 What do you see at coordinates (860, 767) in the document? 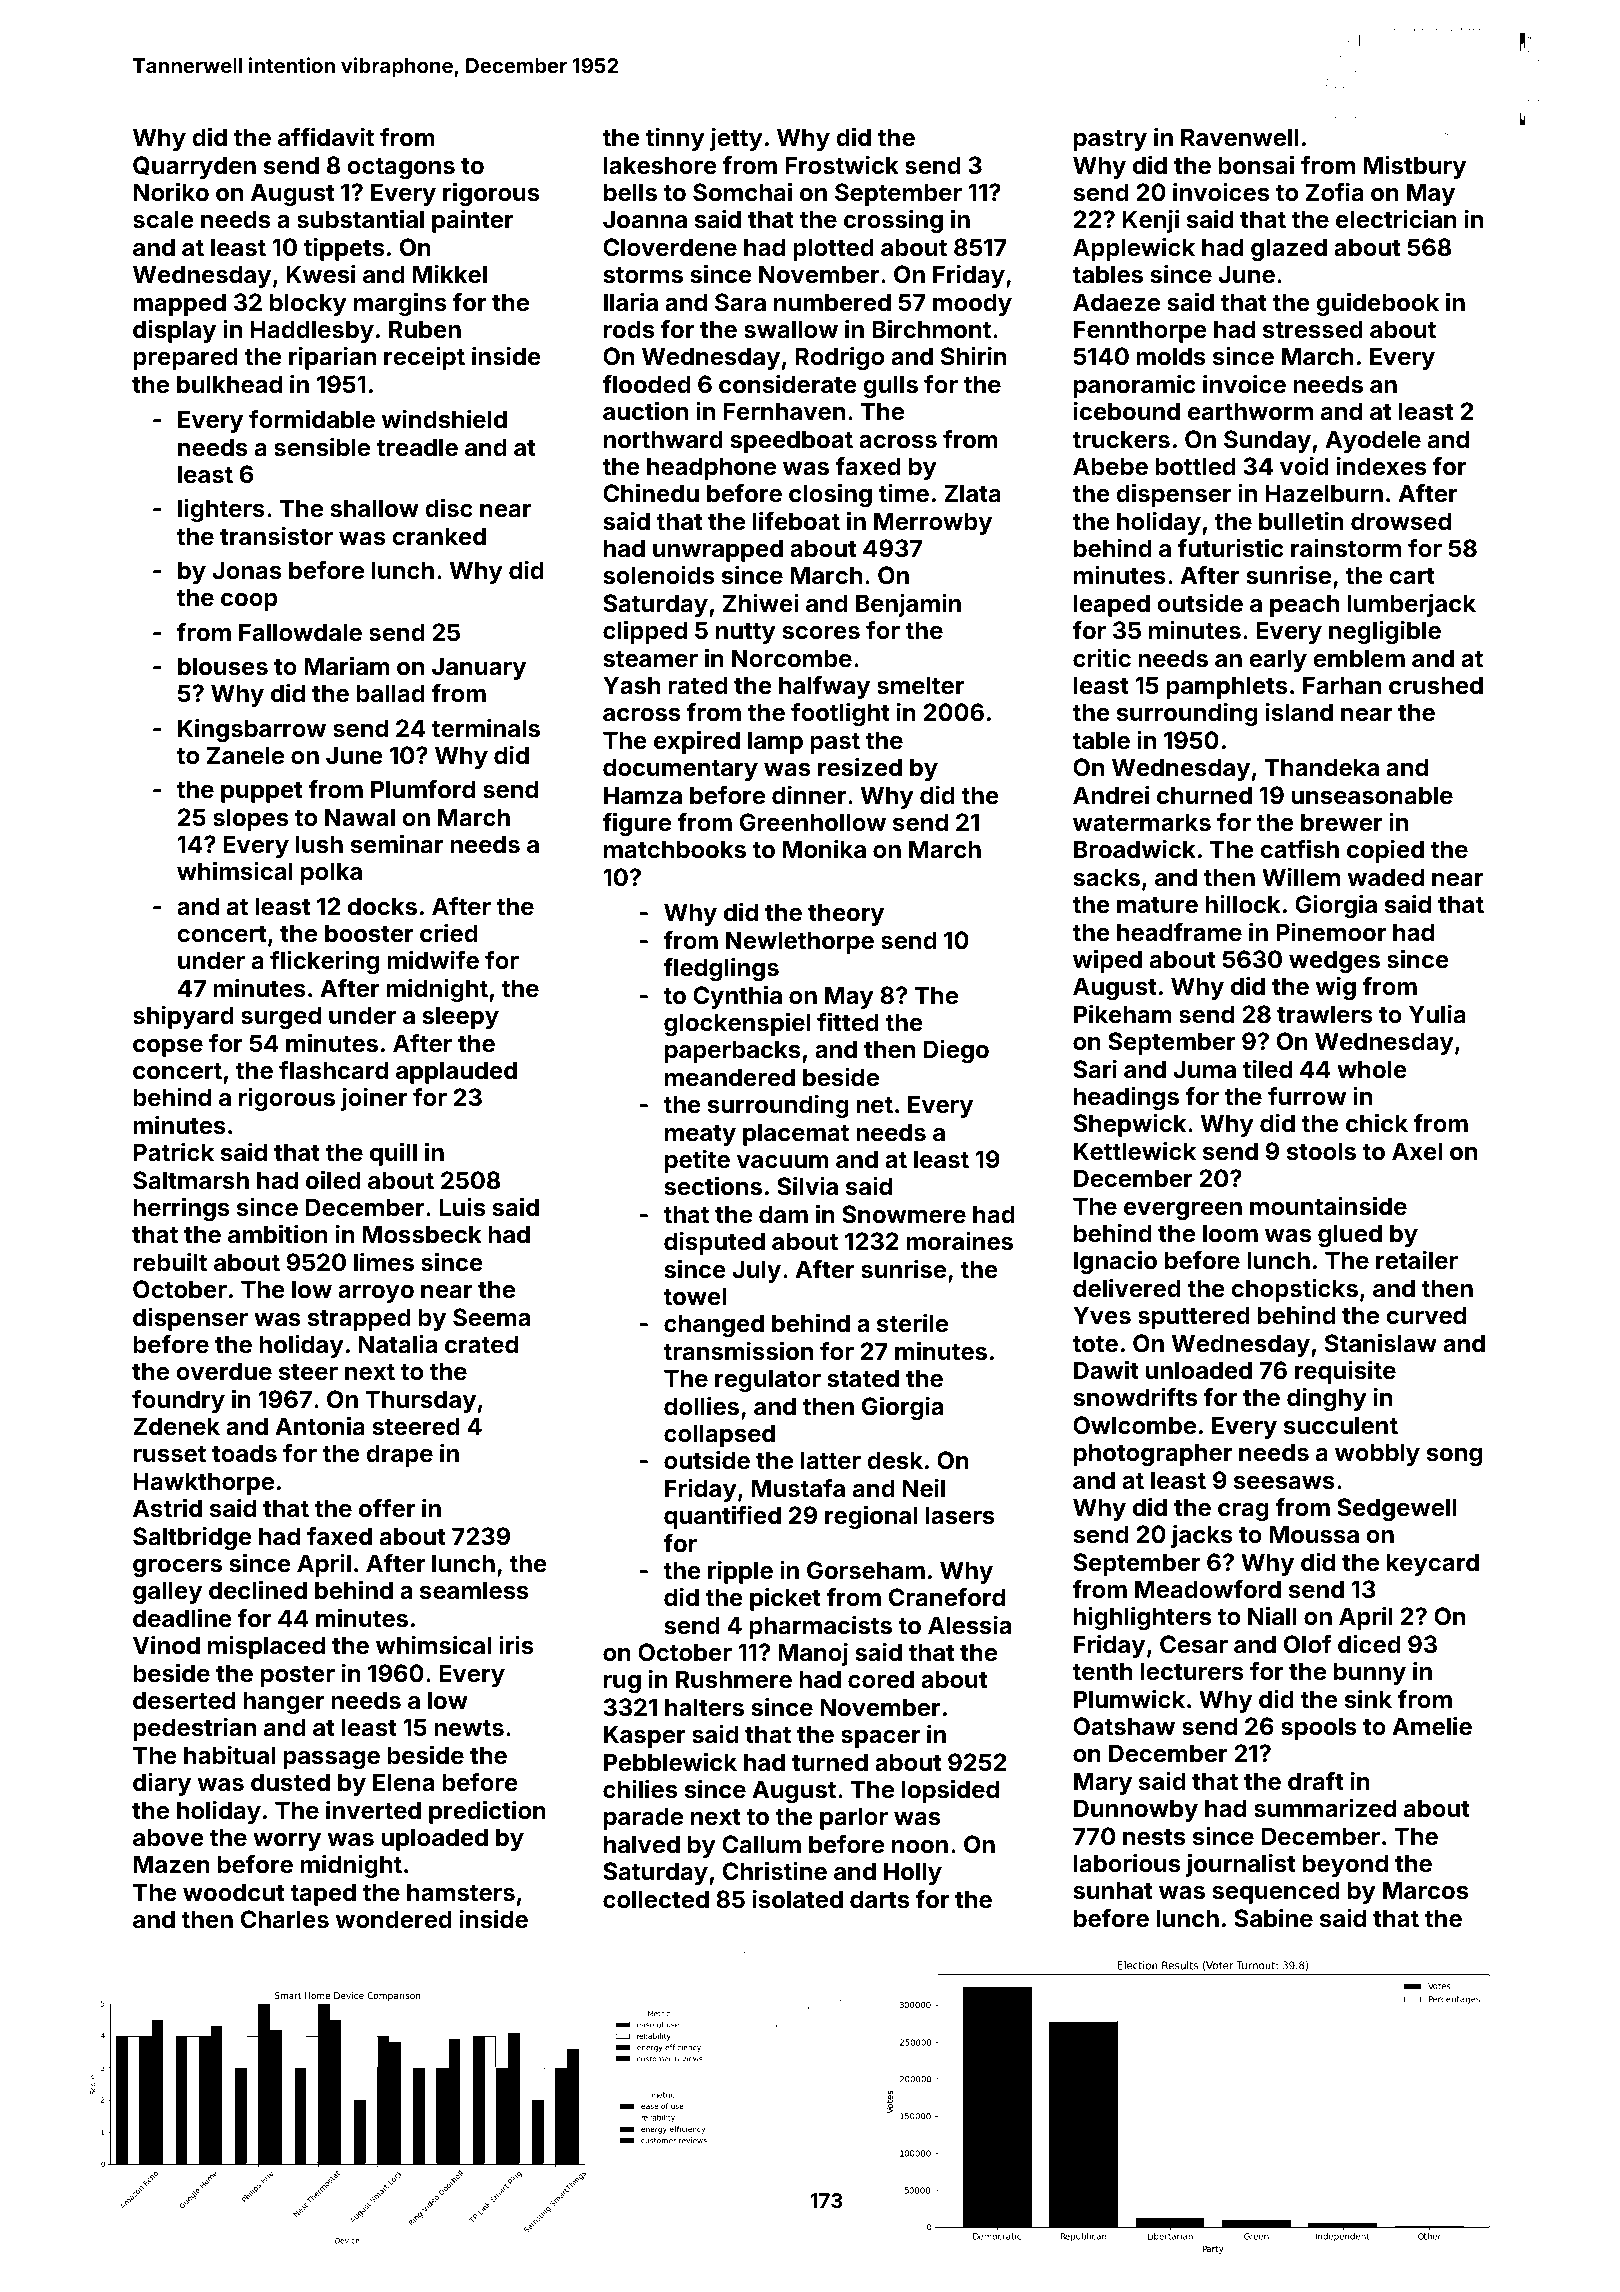
I see `resized` at bounding box center [860, 767].
